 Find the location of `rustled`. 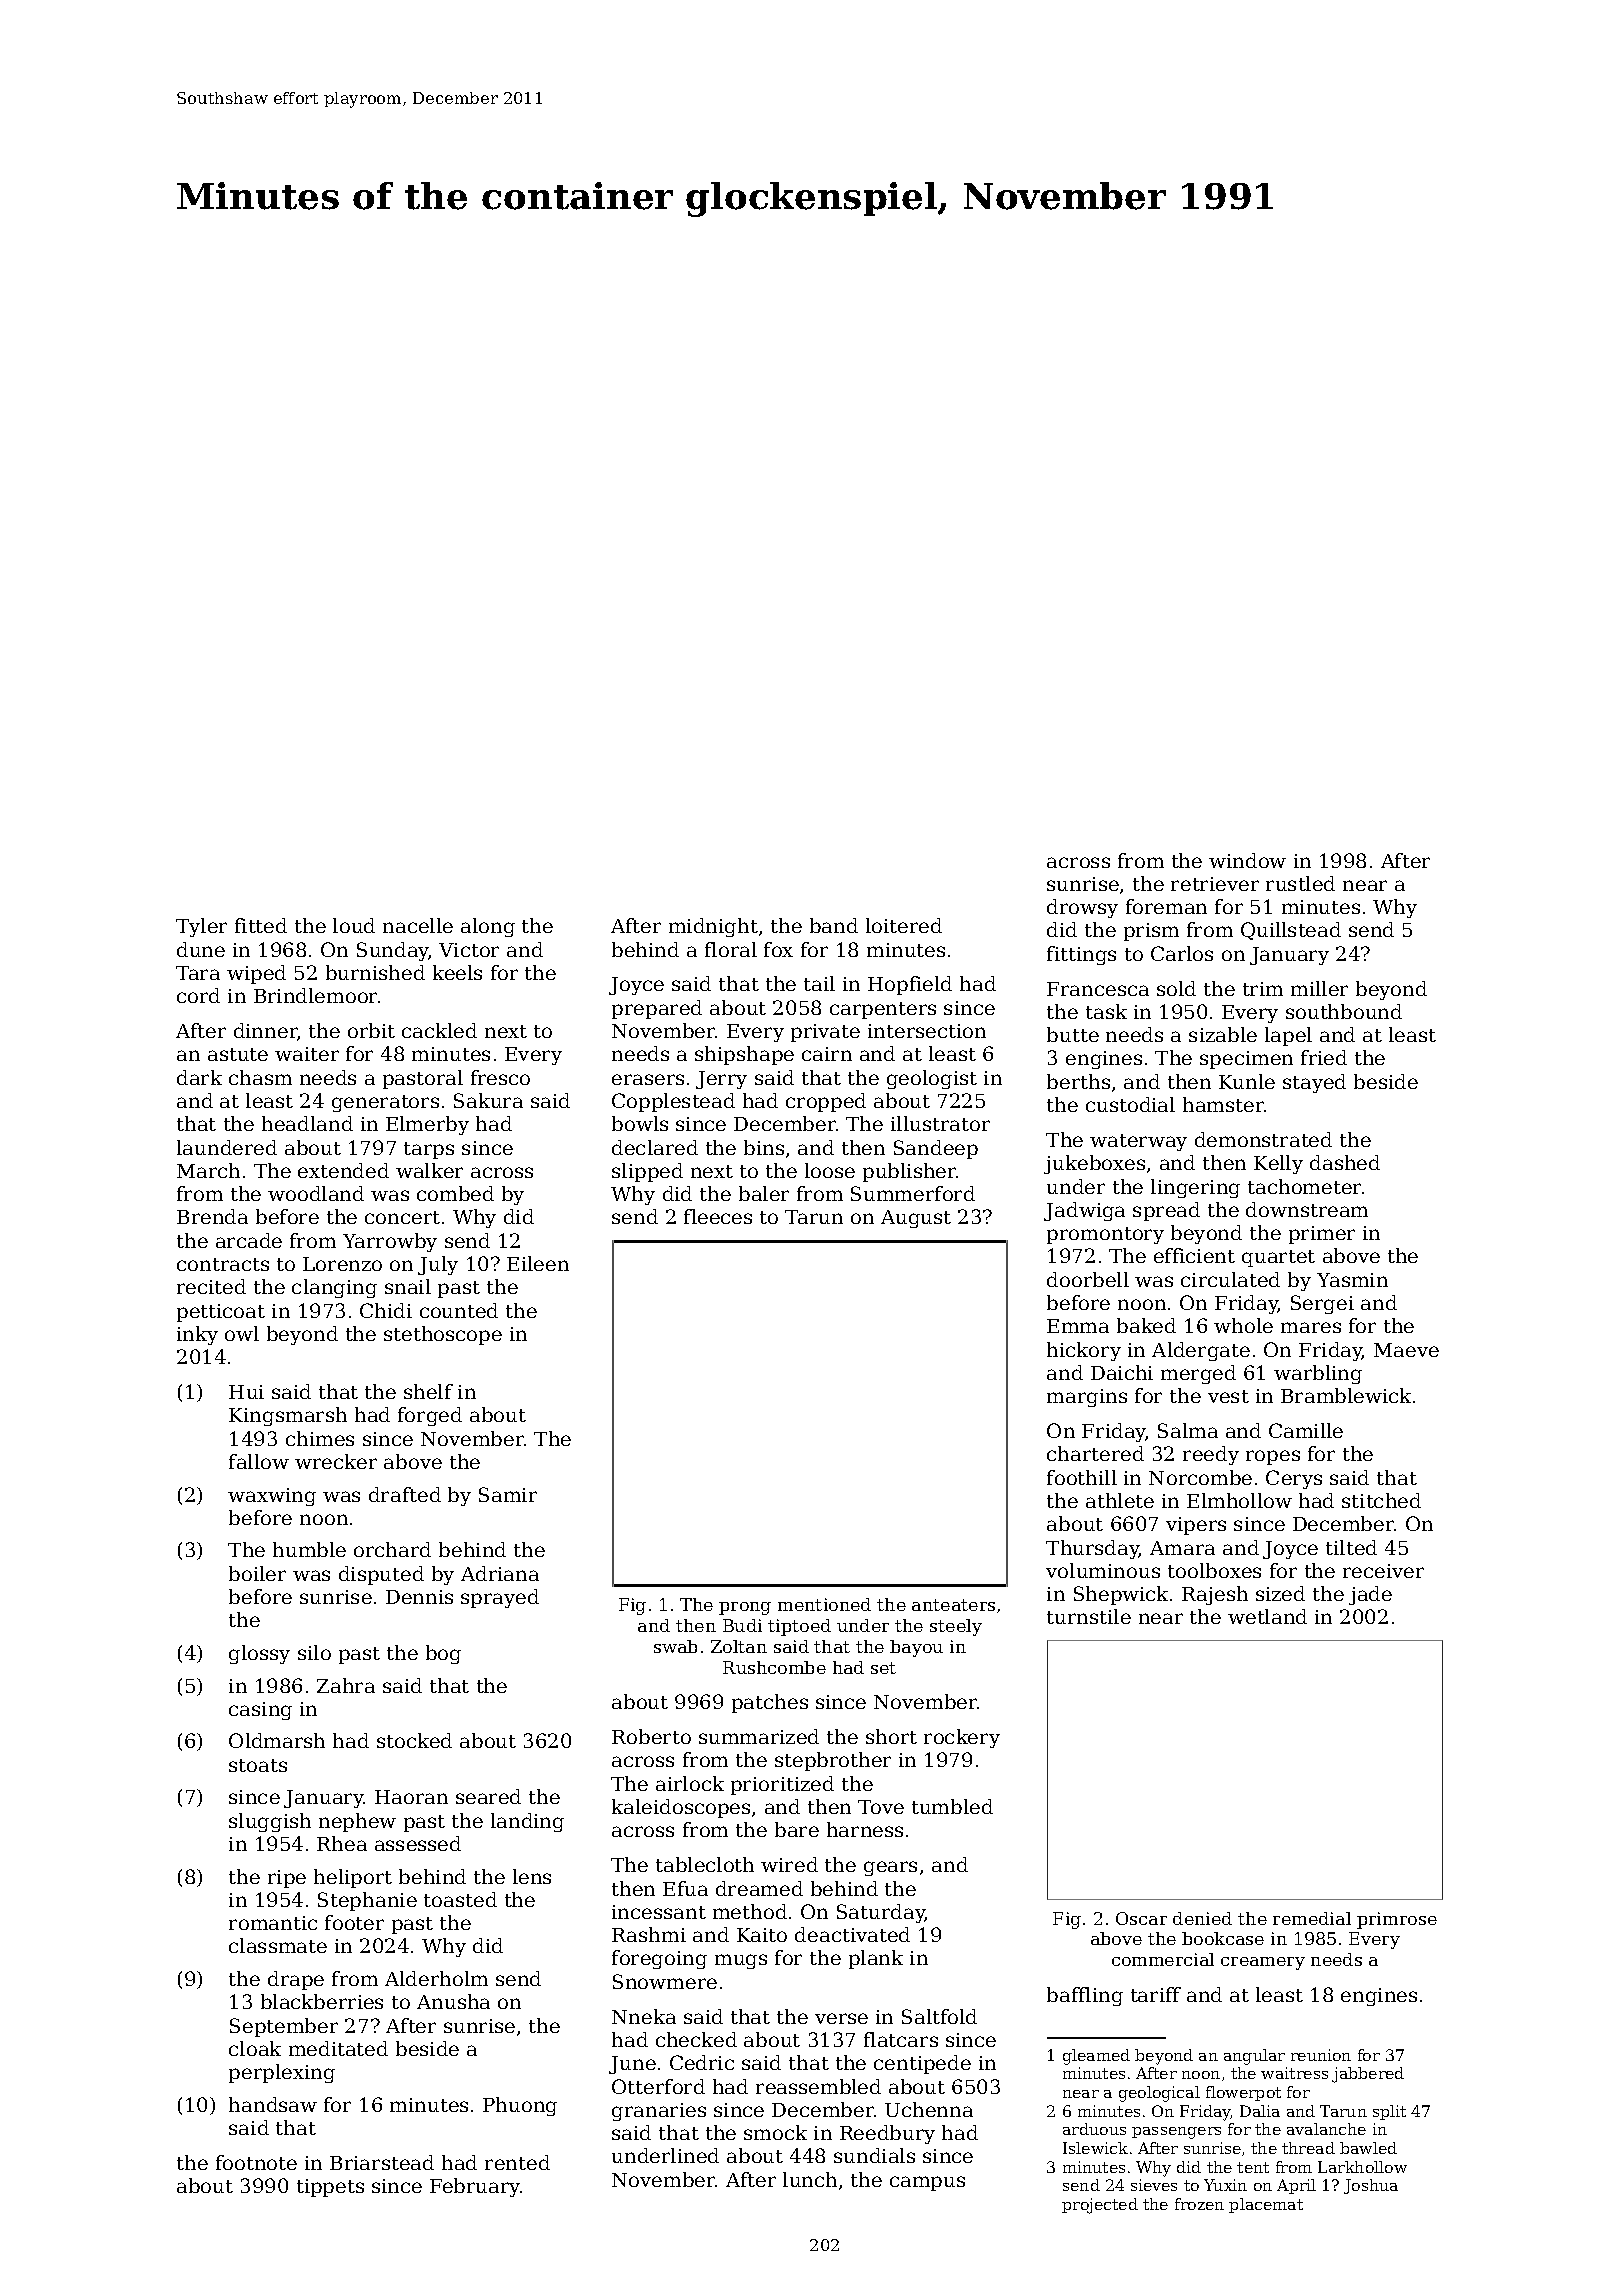

rustled is located at coordinates (1300, 883).
